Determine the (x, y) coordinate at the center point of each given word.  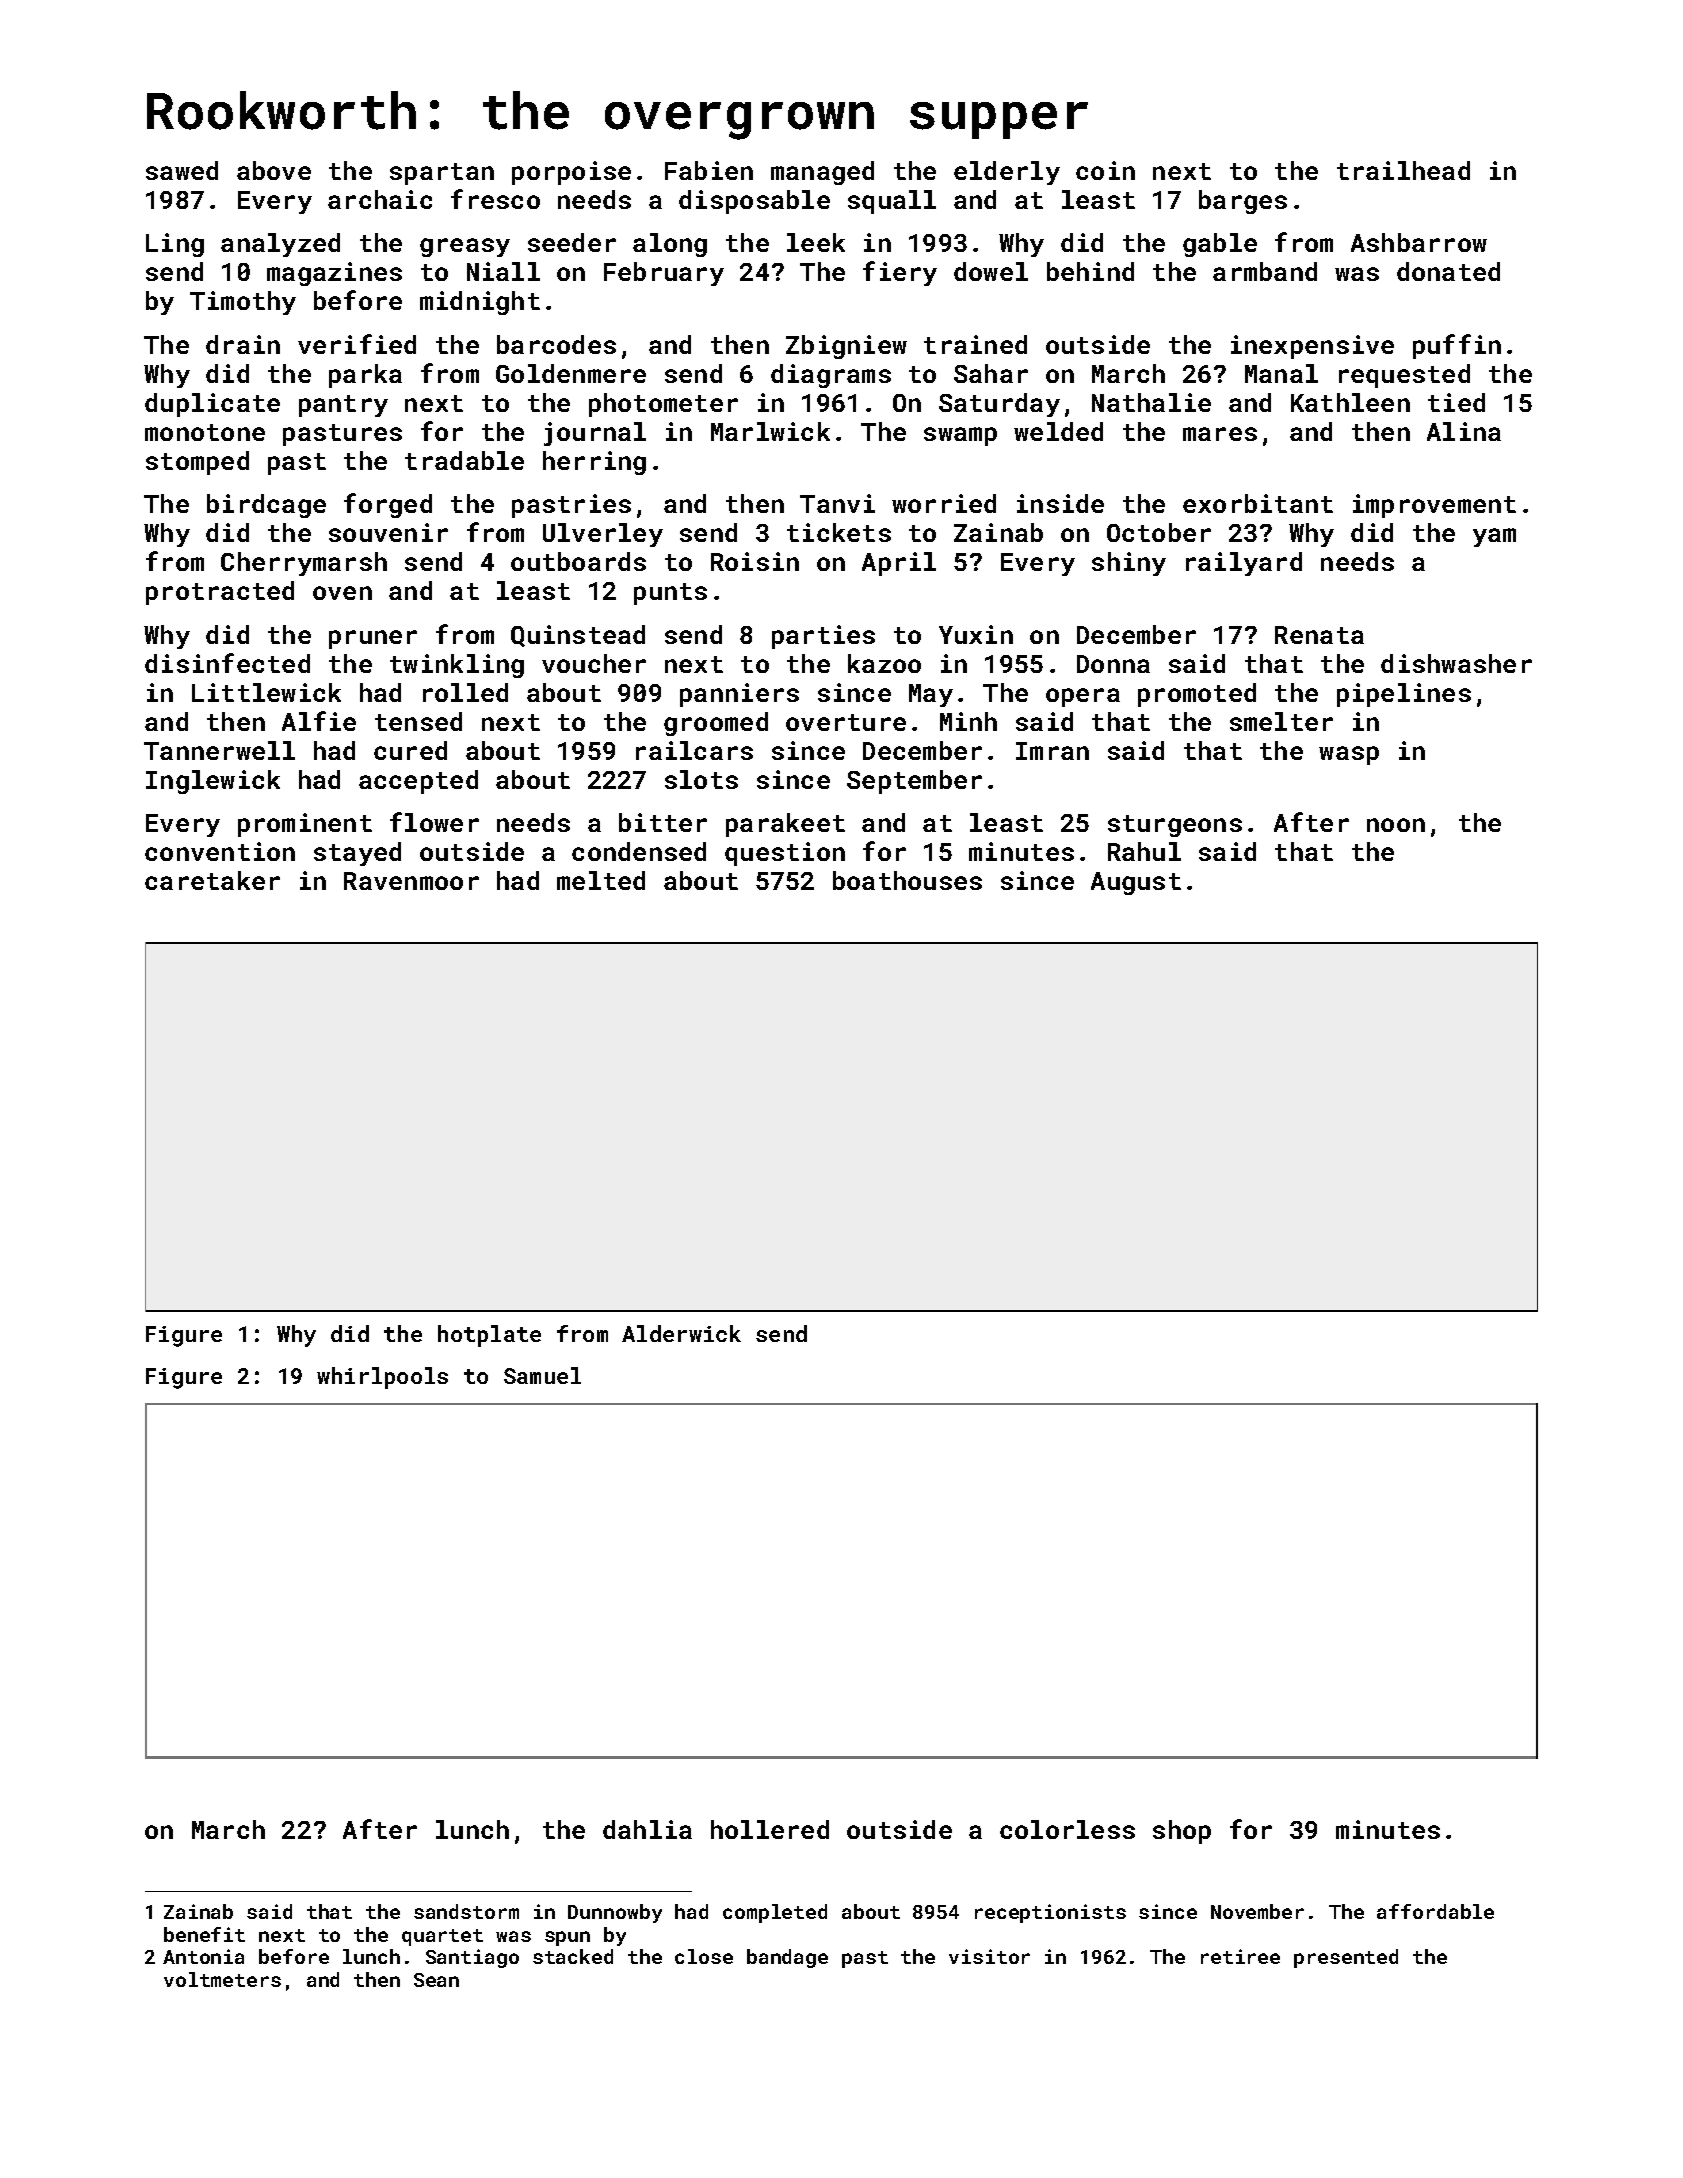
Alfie (319, 721)
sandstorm (466, 1911)
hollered (770, 1829)
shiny (1129, 564)
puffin (1457, 346)
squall (892, 202)
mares (1220, 434)
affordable (1435, 1911)
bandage (787, 1958)
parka (365, 376)
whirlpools (382, 1378)
